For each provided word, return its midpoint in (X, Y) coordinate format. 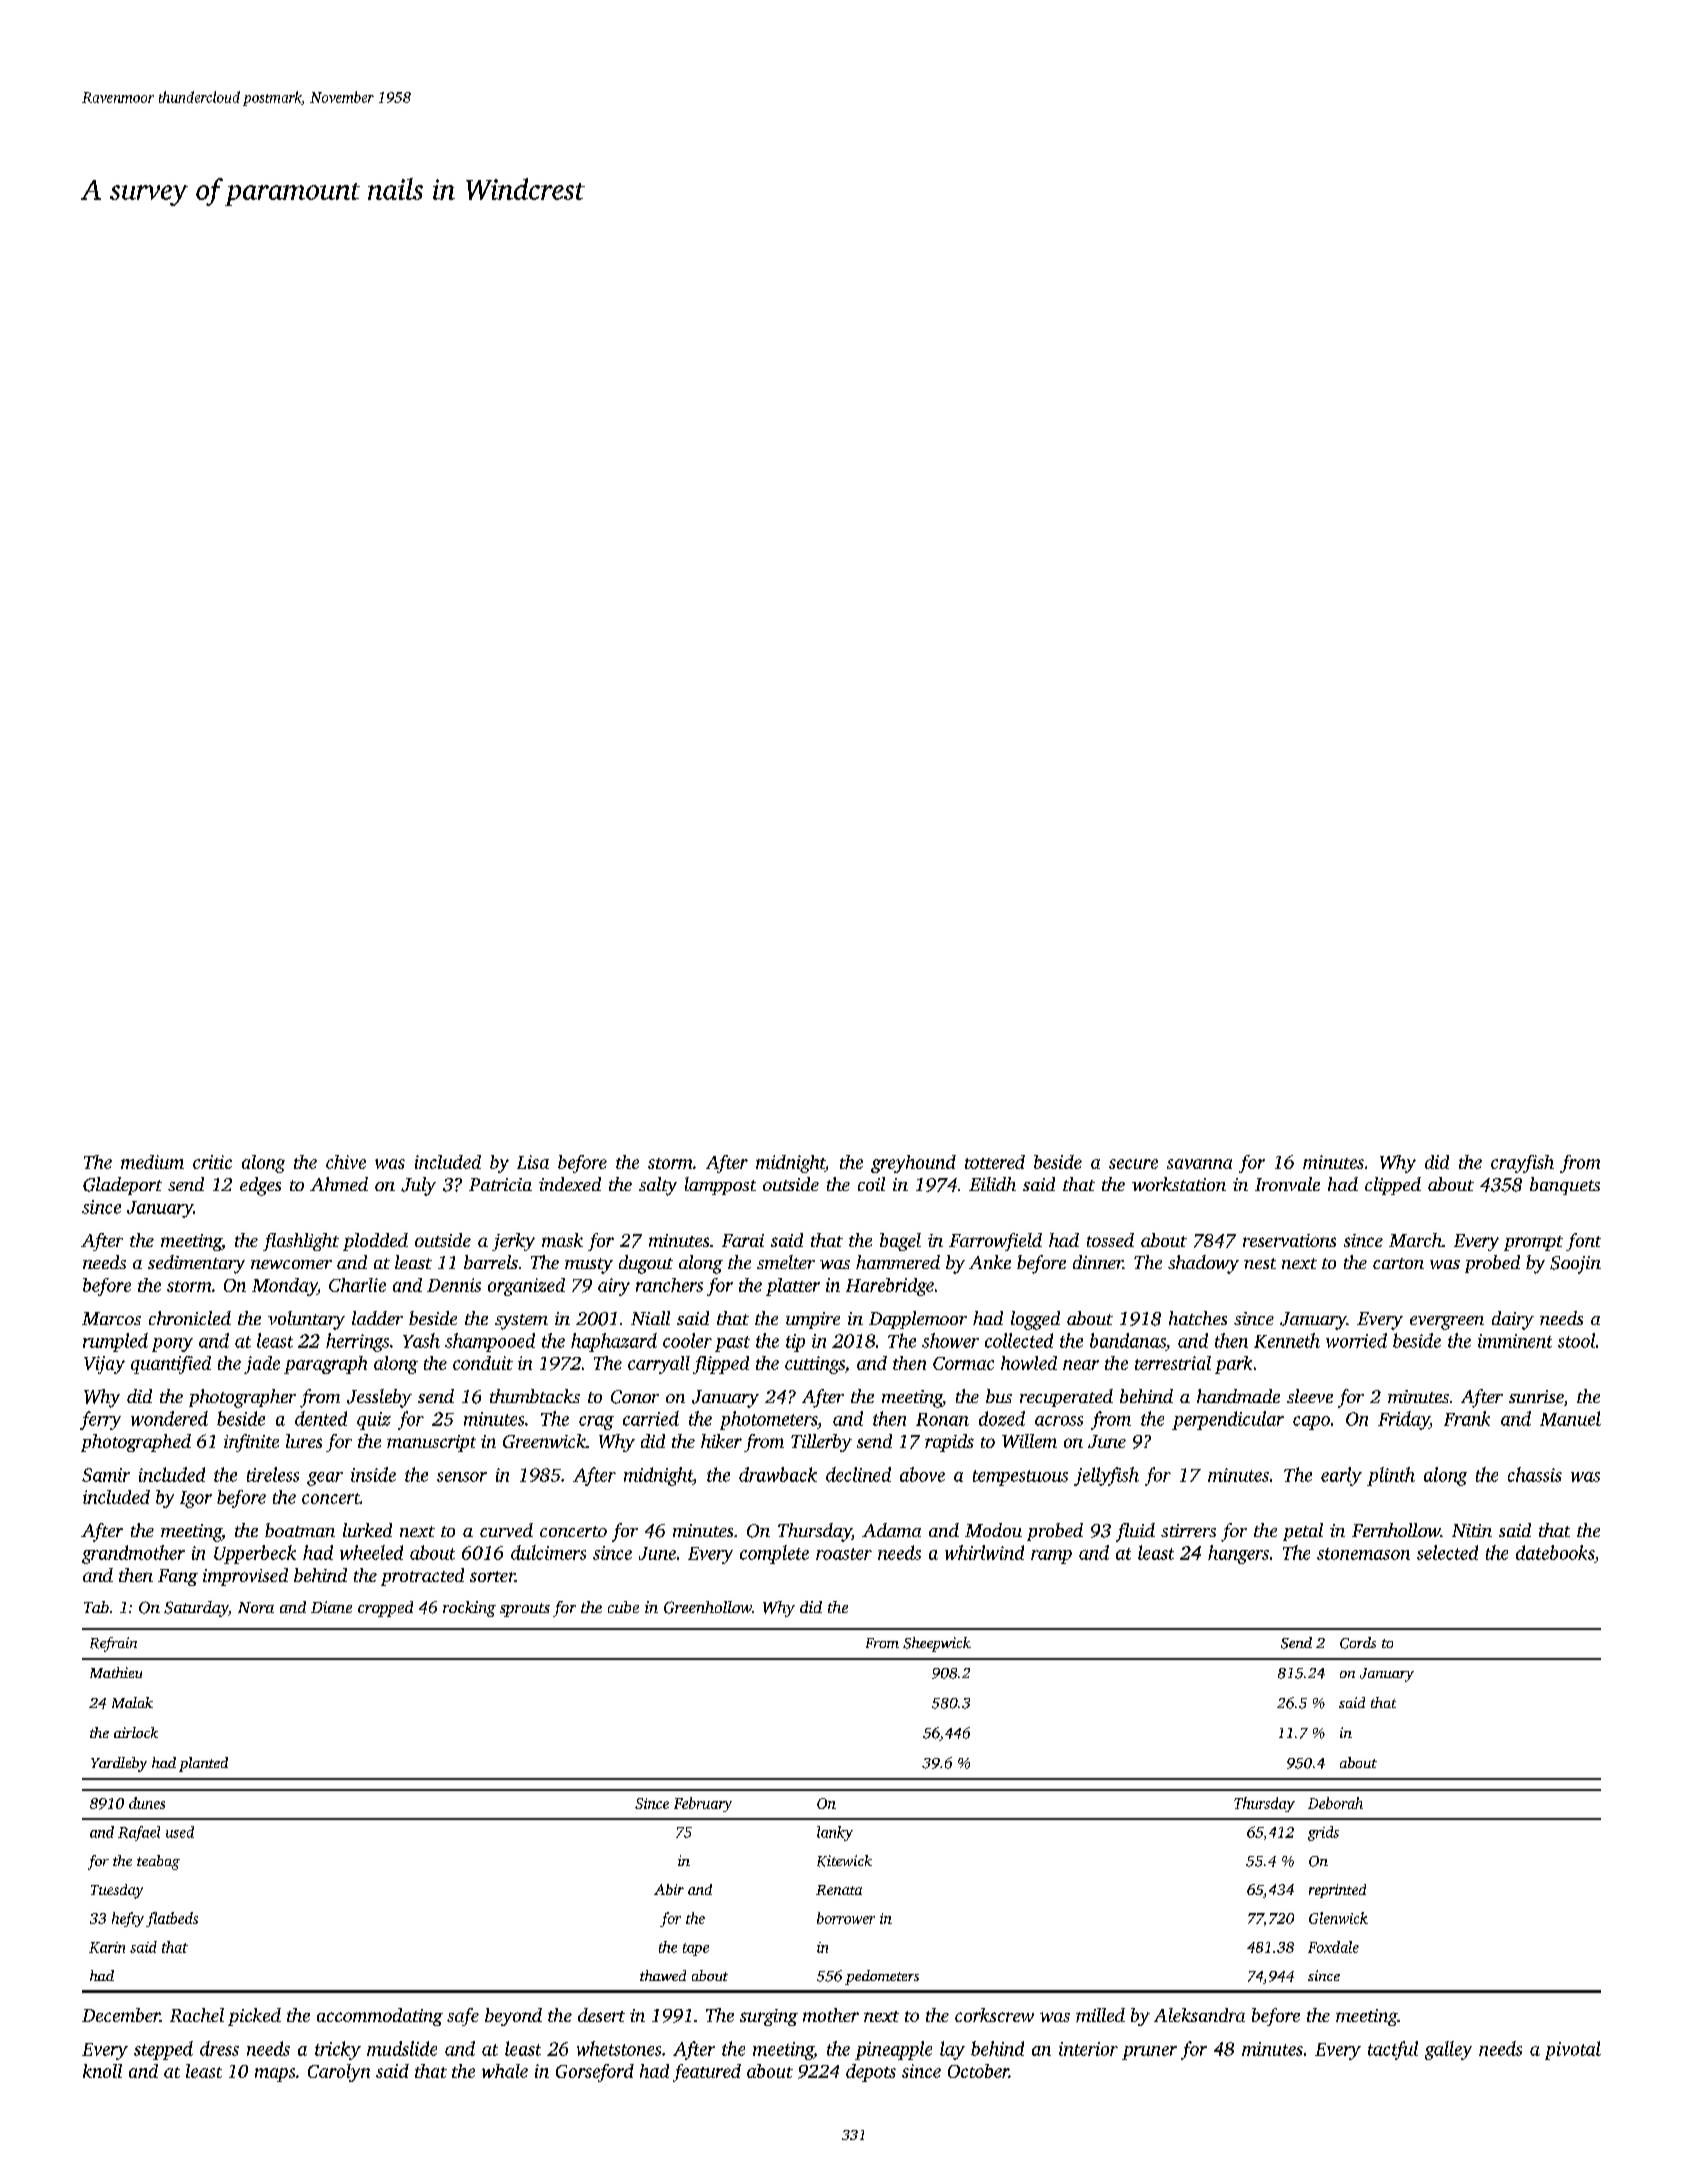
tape (696, 1949)
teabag (158, 1862)
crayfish (1522, 1164)
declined (858, 1474)
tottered (995, 1162)
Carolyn (339, 2073)
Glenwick (1338, 1918)
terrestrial (1173, 1363)
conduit (483, 1363)
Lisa (533, 1162)
